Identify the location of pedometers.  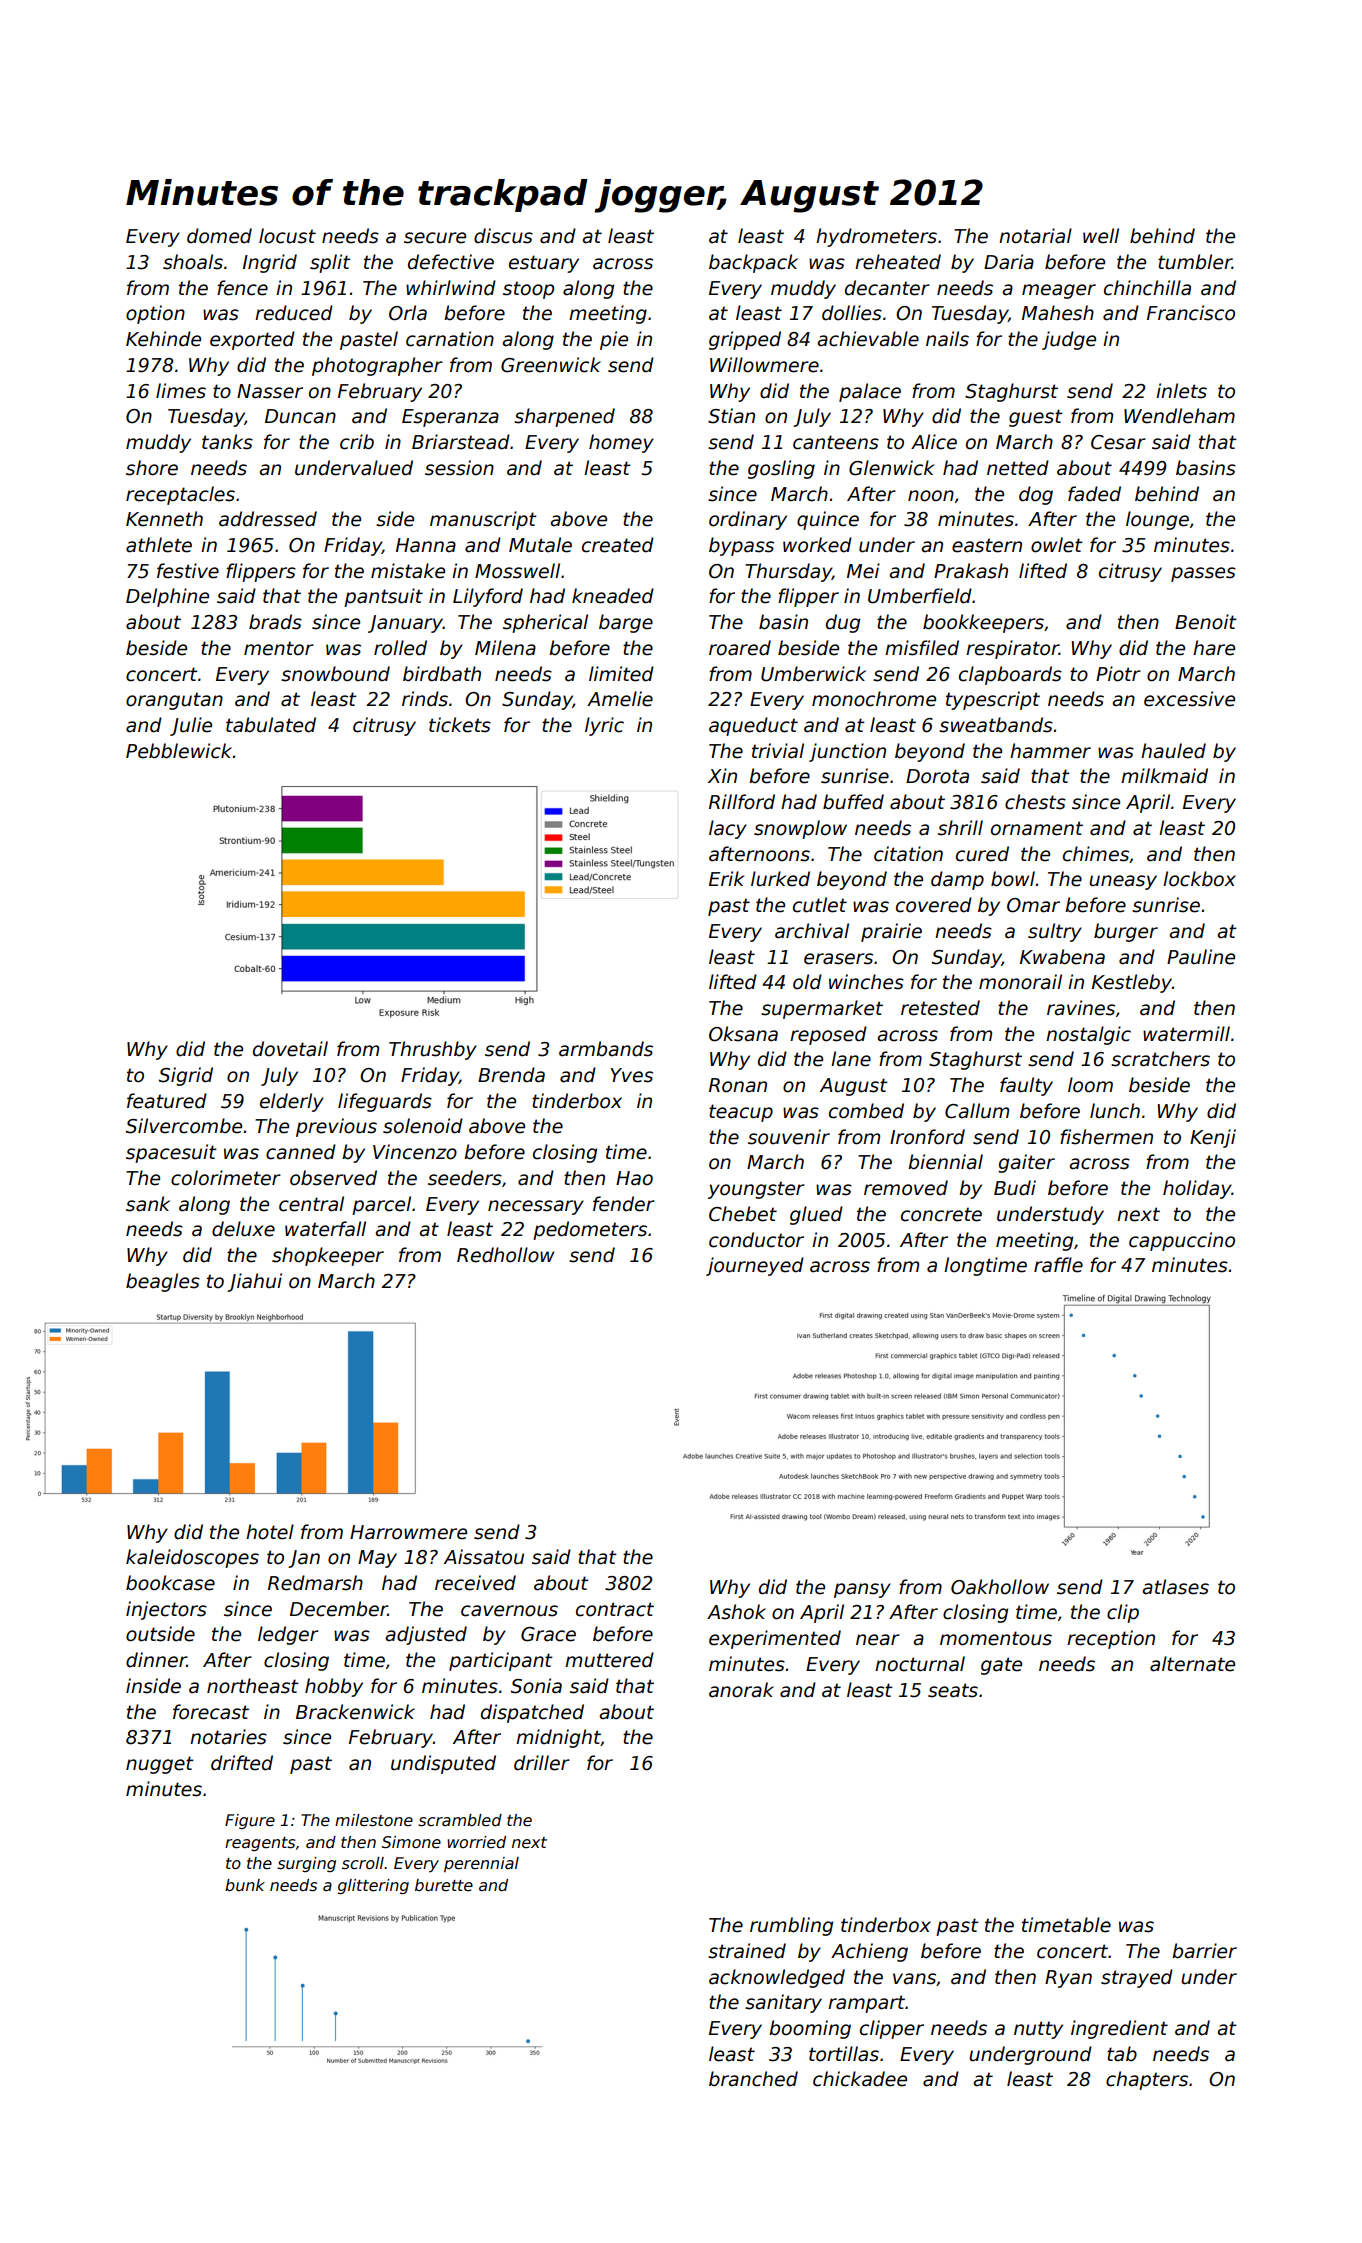
(590, 1230).
